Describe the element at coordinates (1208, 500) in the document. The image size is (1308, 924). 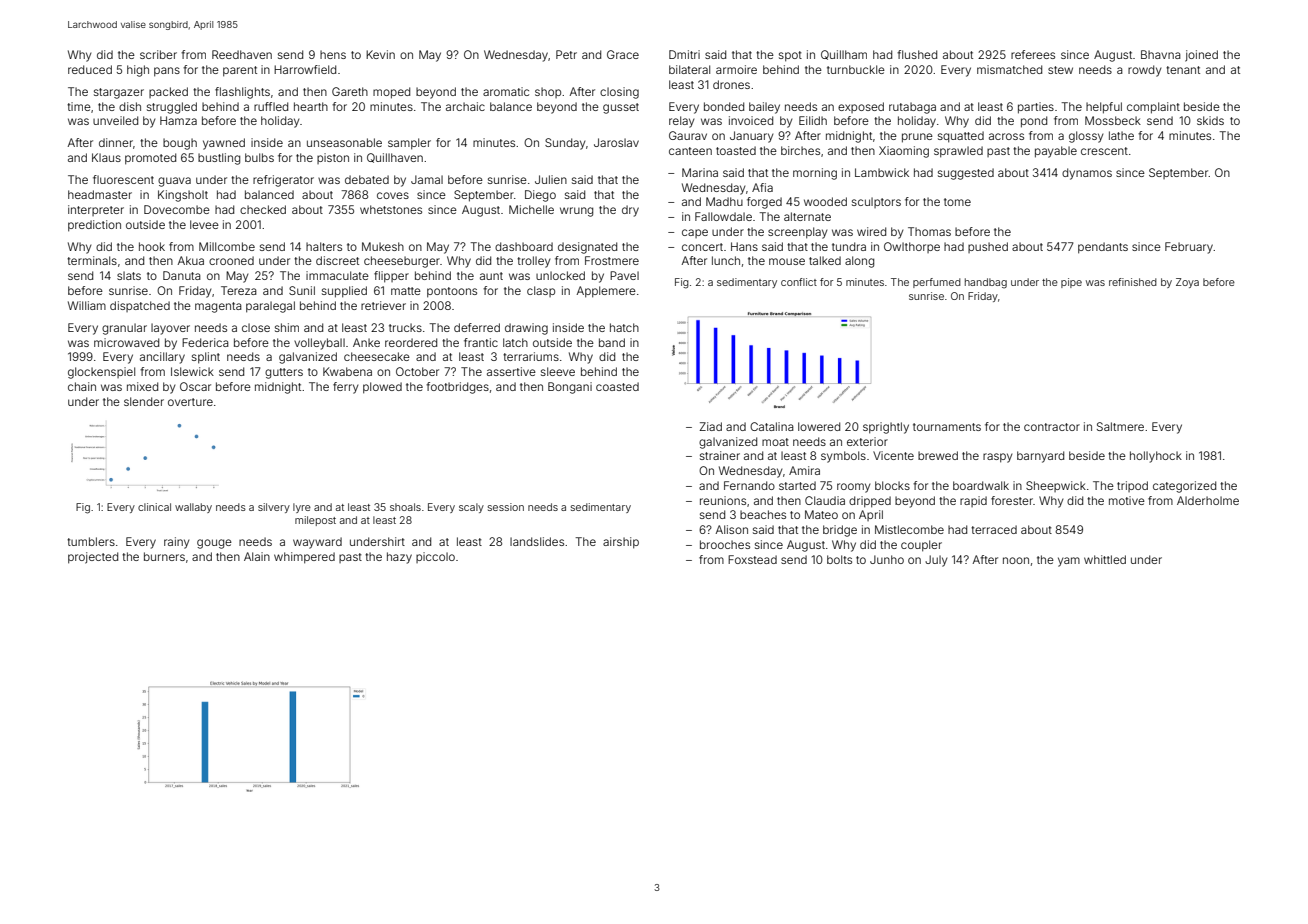
I see `Alderholme` at that location.
